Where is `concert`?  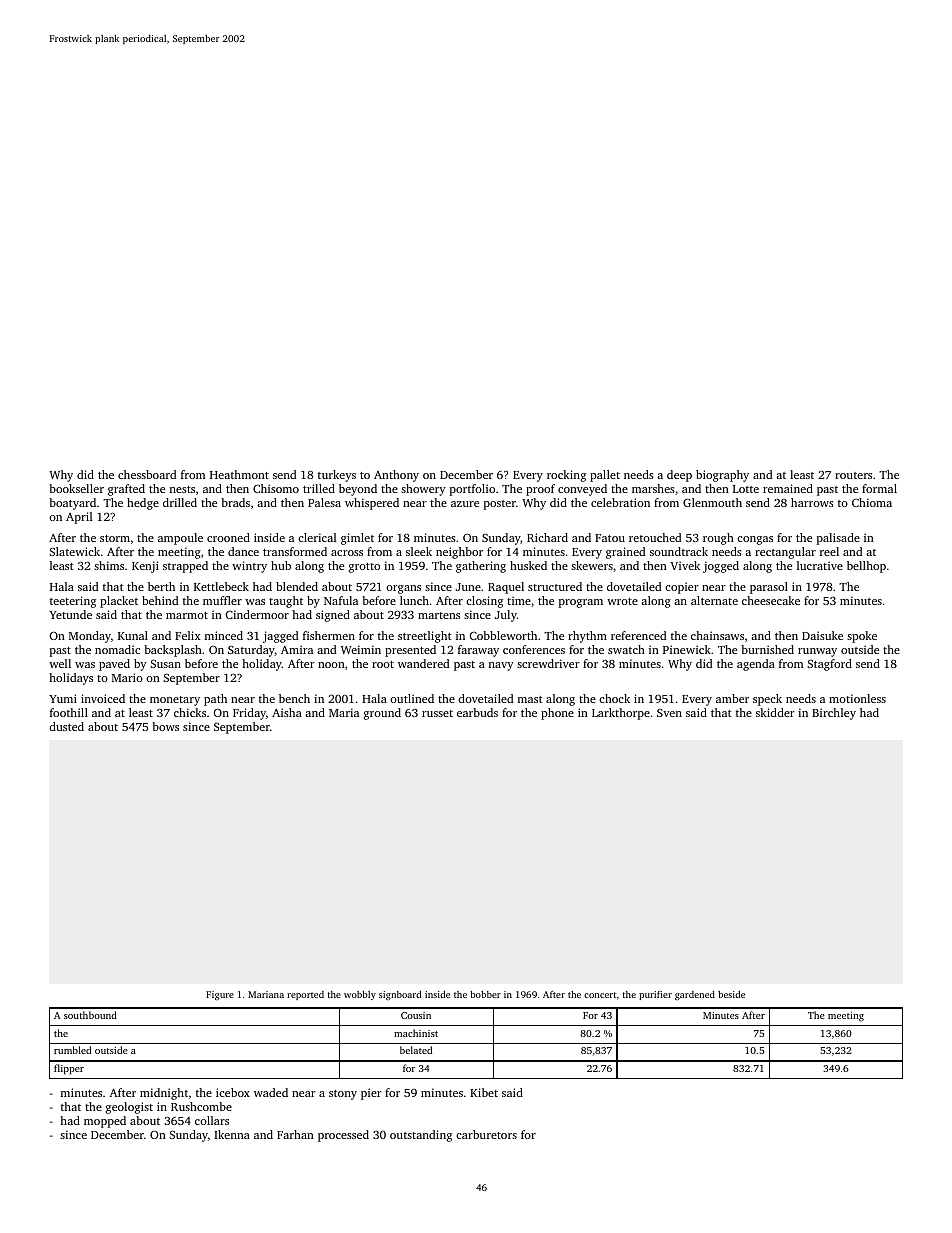
concert is located at coordinates (600, 995).
